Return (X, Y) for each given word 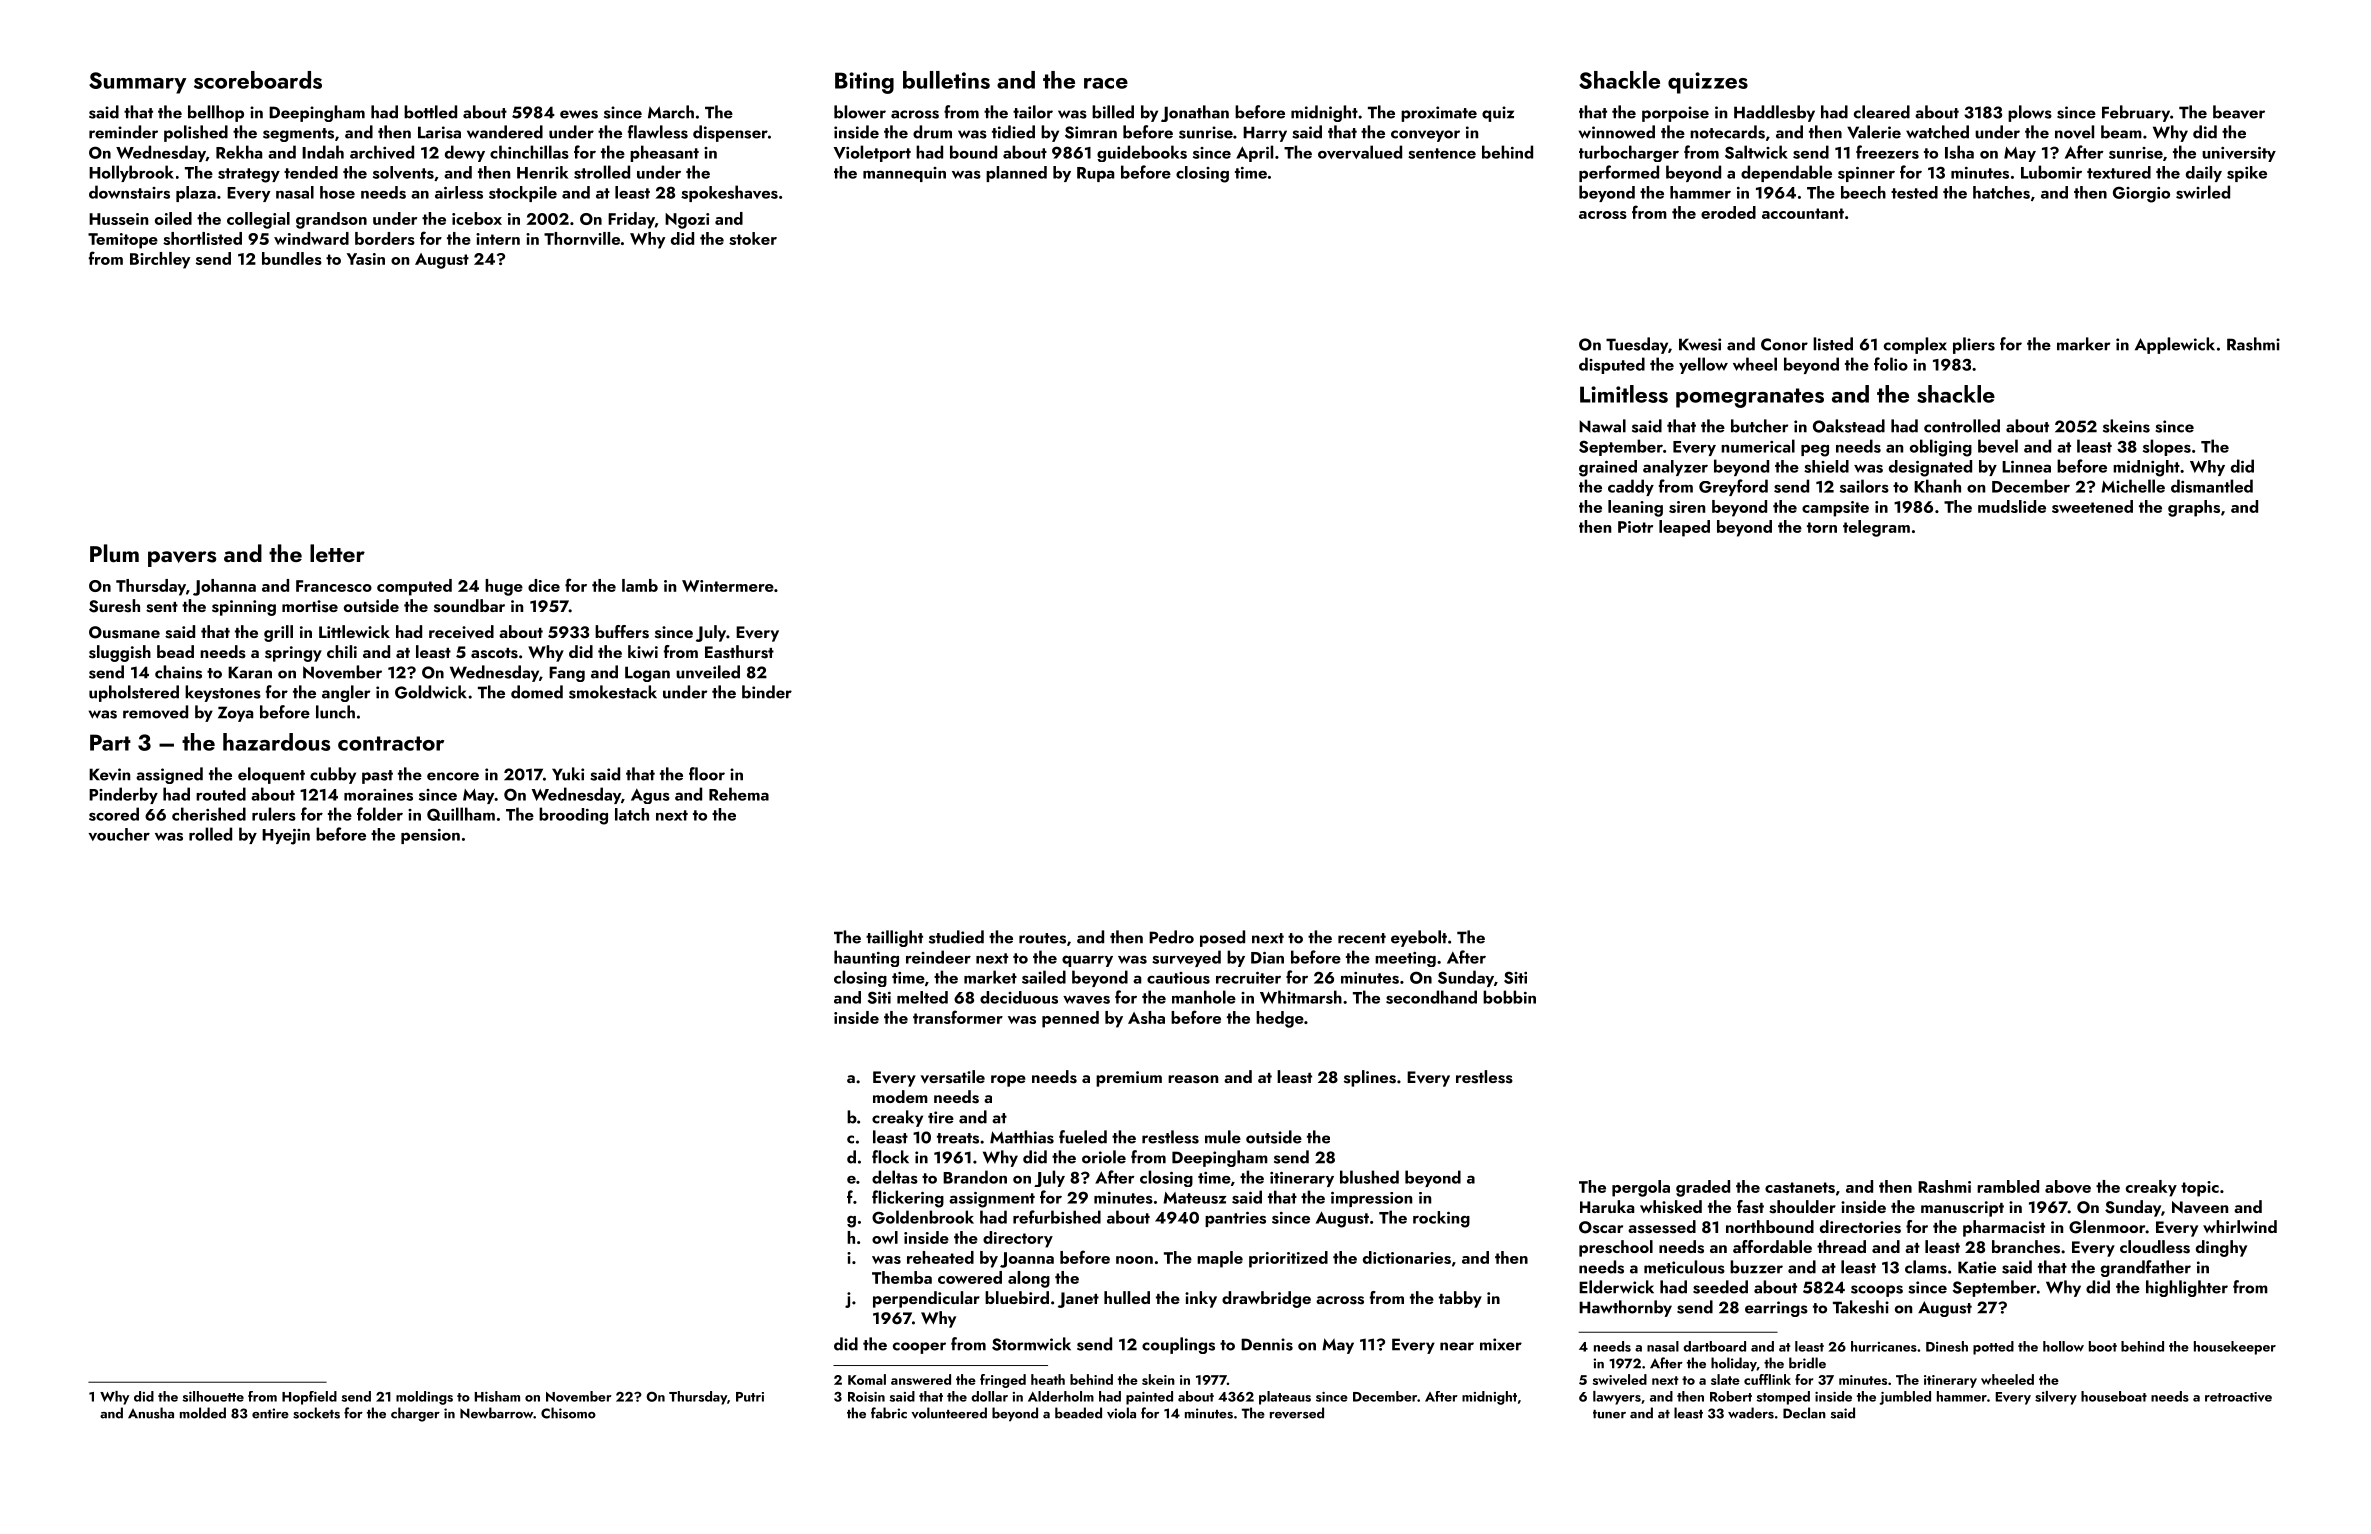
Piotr (1635, 527)
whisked (1671, 1207)
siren (1687, 507)
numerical (1758, 446)
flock (890, 1157)
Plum (114, 553)
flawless (658, 132)
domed (537, 692)
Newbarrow (497, 1413)
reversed (1297, 1413)
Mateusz (1194, 1198)
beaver (2239, 112)
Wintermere (728, 586)
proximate (1439, 114)
